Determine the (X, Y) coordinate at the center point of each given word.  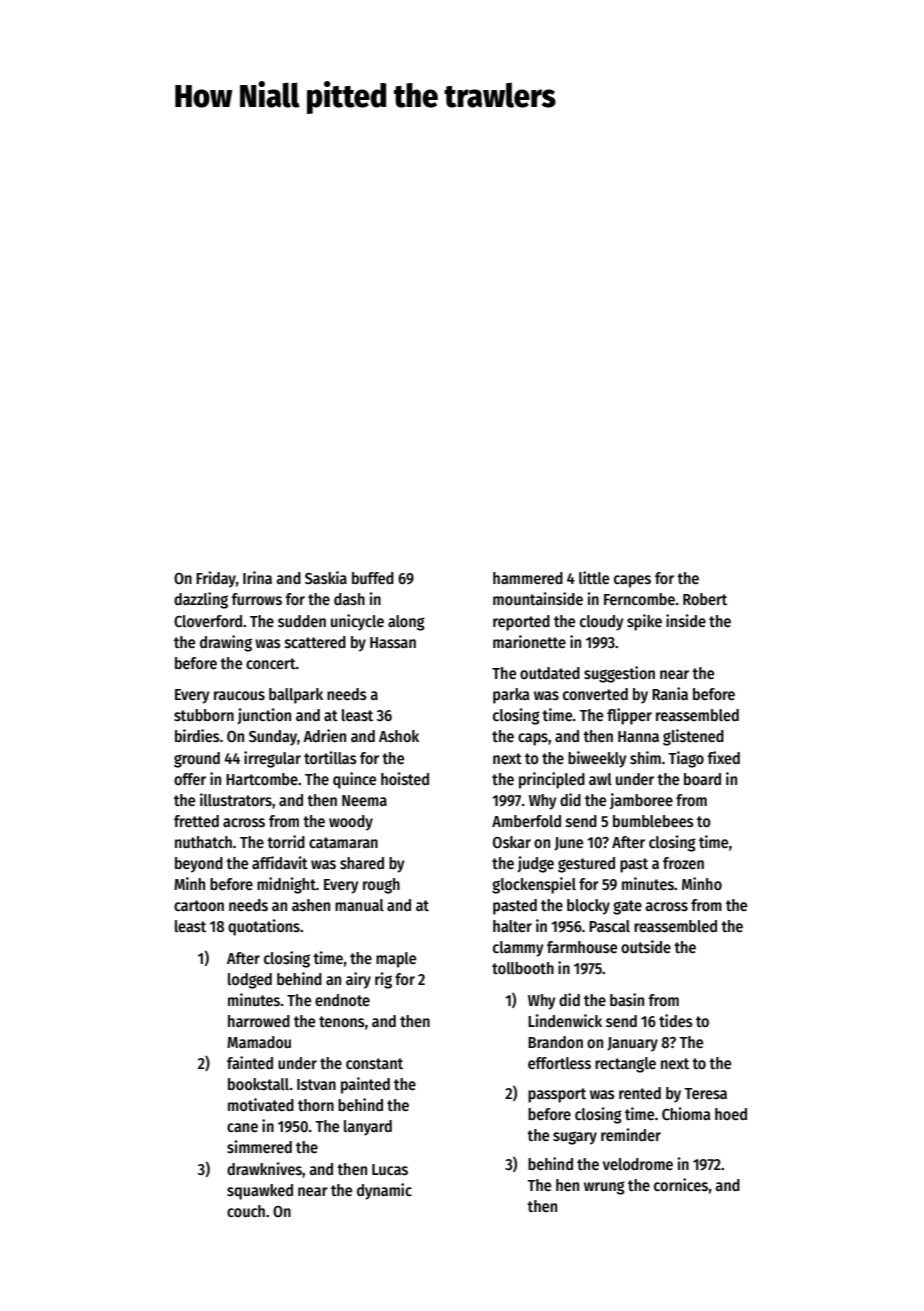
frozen (683, 863)
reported (521, 623)
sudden (302, 621)
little (594, 577)
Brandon (555, 1042)
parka (511, 696)
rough (381, 886)
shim (645, 757)
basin (627, 999)
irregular (272, 759)
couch (246, 1211)
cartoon (199, 905)
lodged (250, 981)
